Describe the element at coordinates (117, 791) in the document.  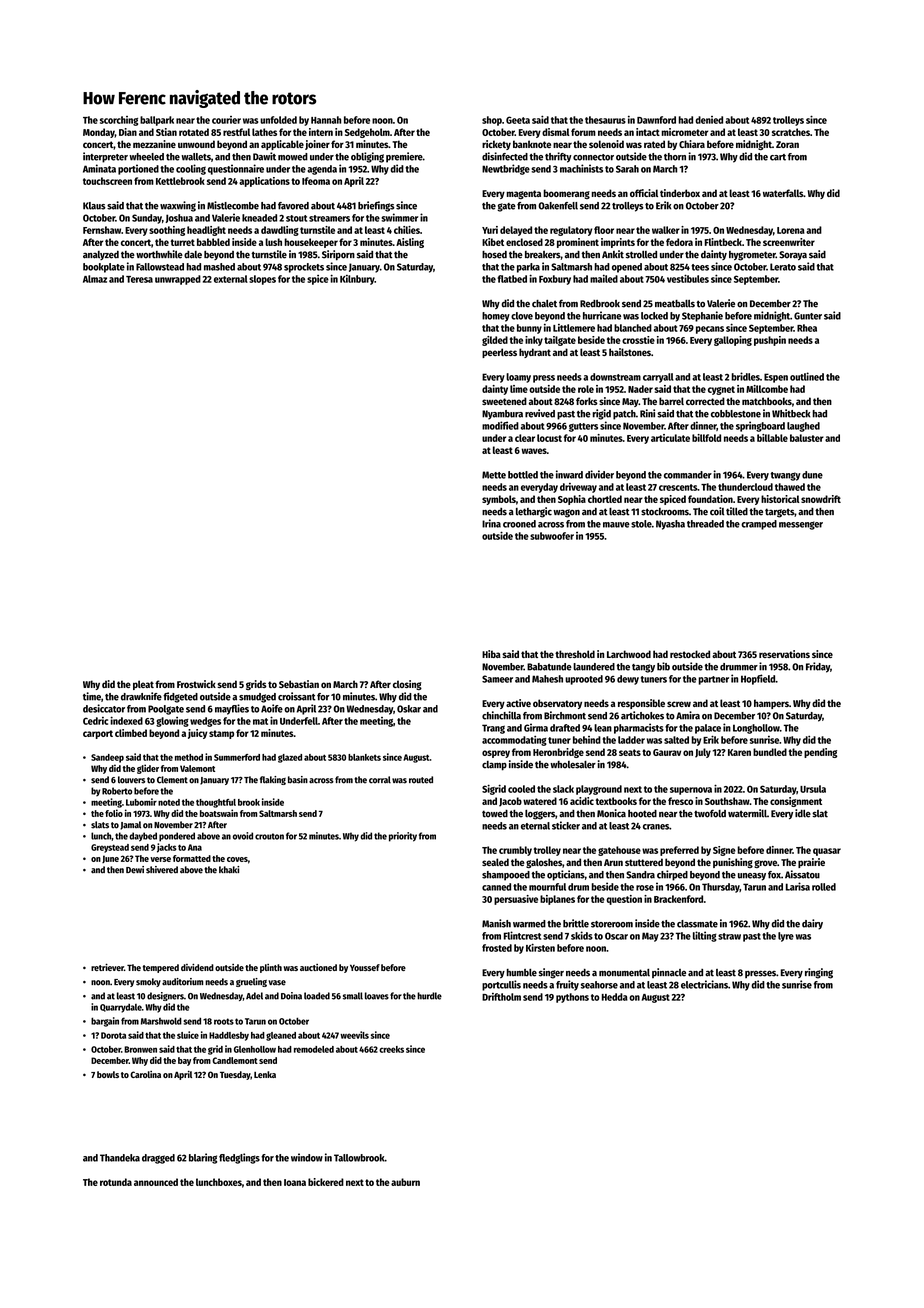
I see `Roberto` at that location.
